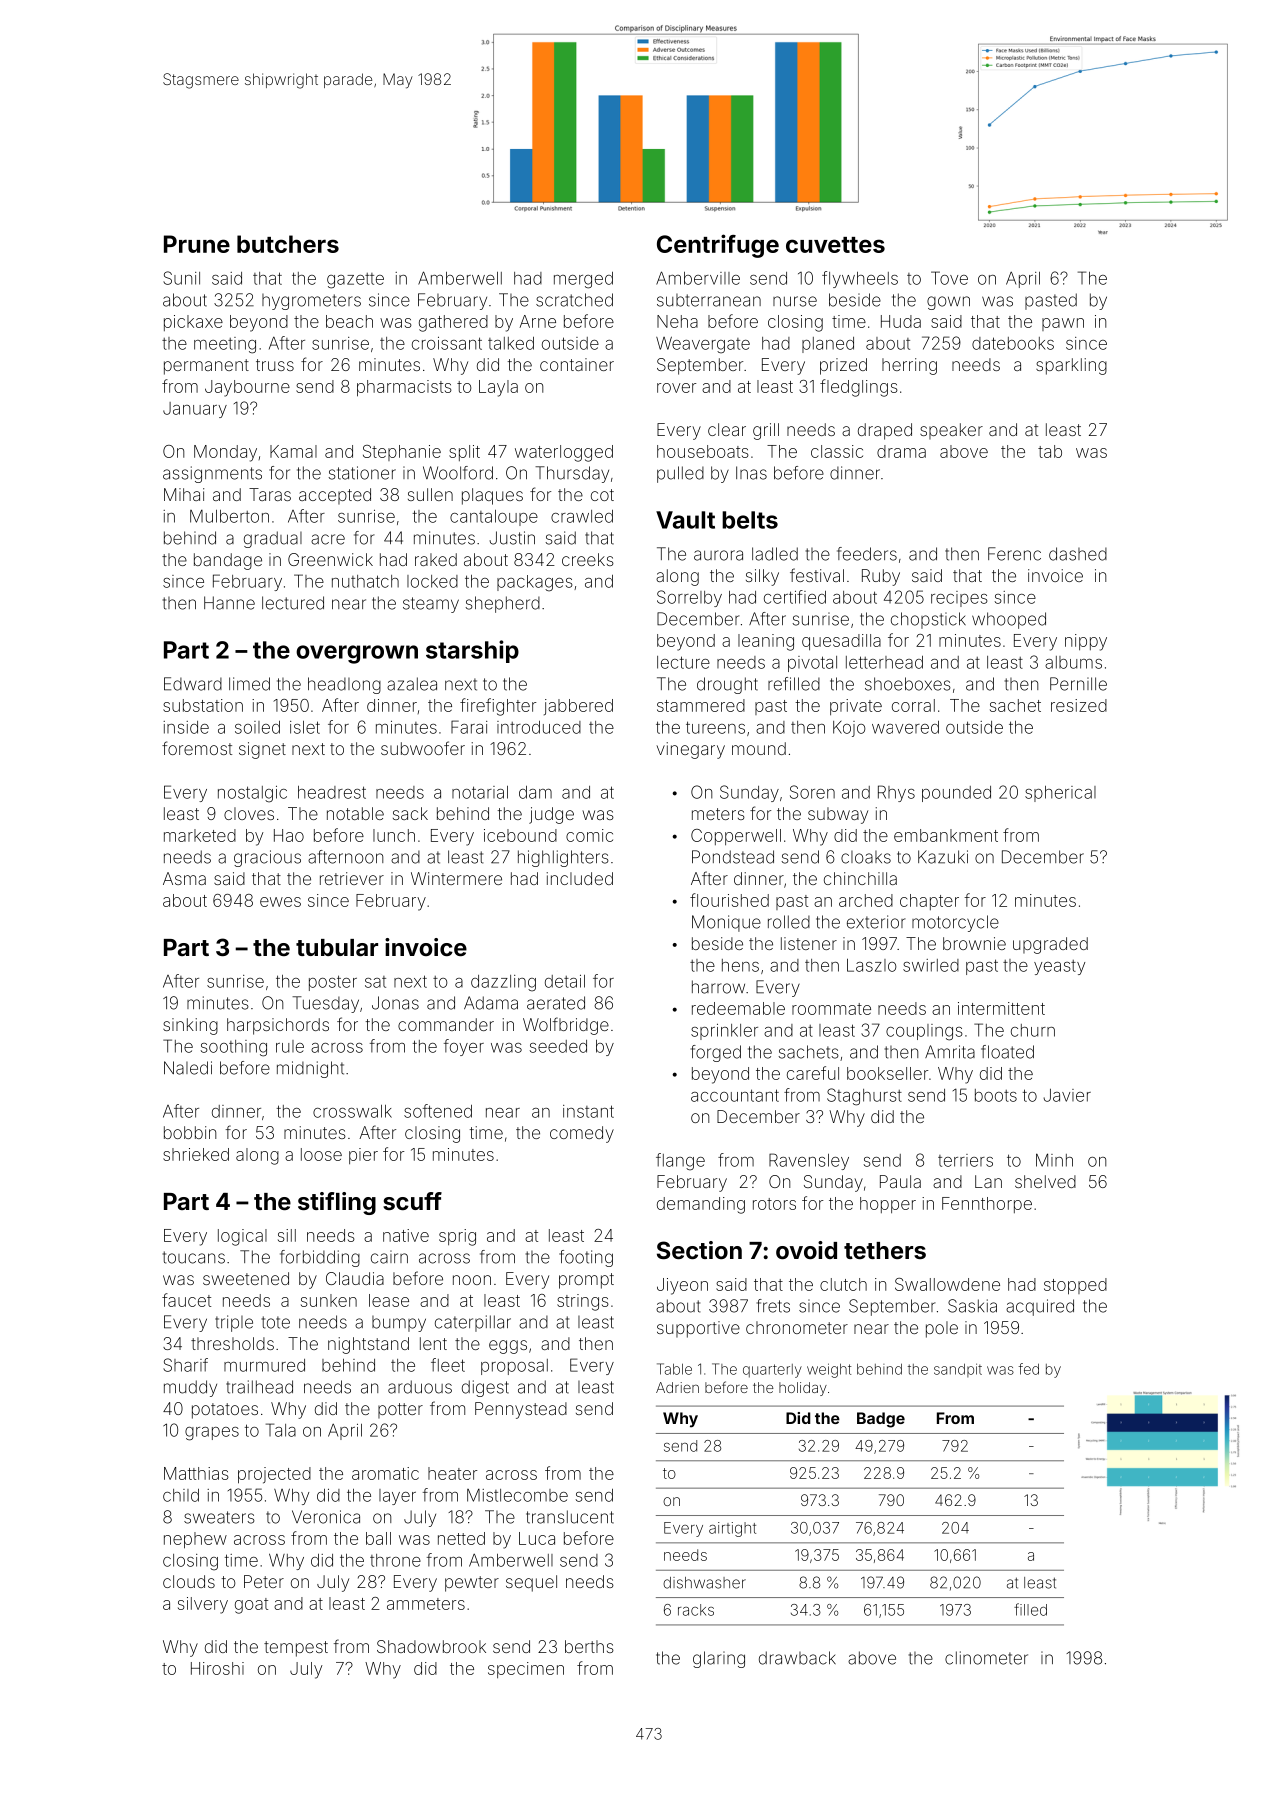  I want to click on included, so click(580, 878).
